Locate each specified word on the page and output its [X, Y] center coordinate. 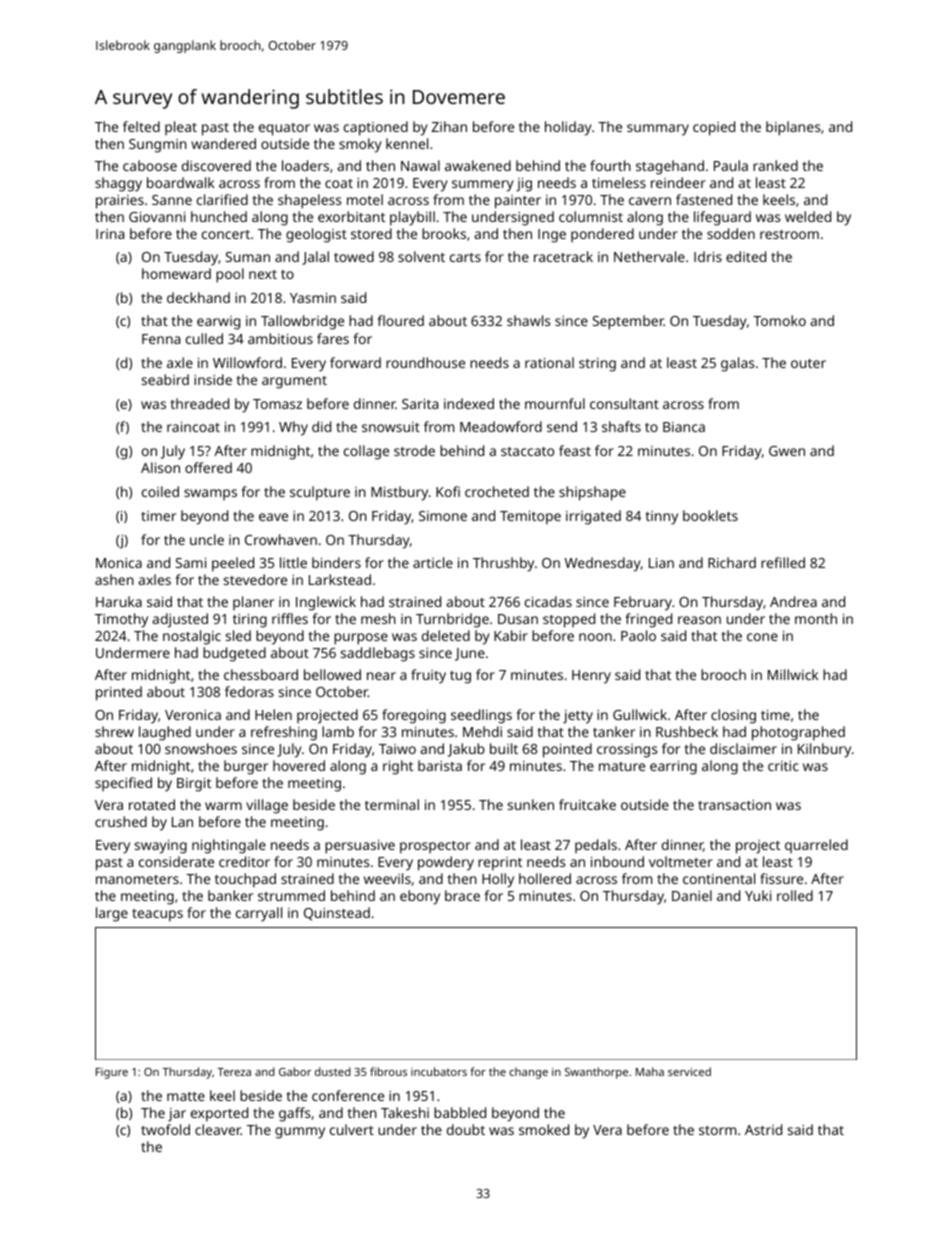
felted [141, 126]
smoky [360, 145]
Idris [708, 256]
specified [123, 784]
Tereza [234, 1072]
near [381, 676]
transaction [734, 805]
